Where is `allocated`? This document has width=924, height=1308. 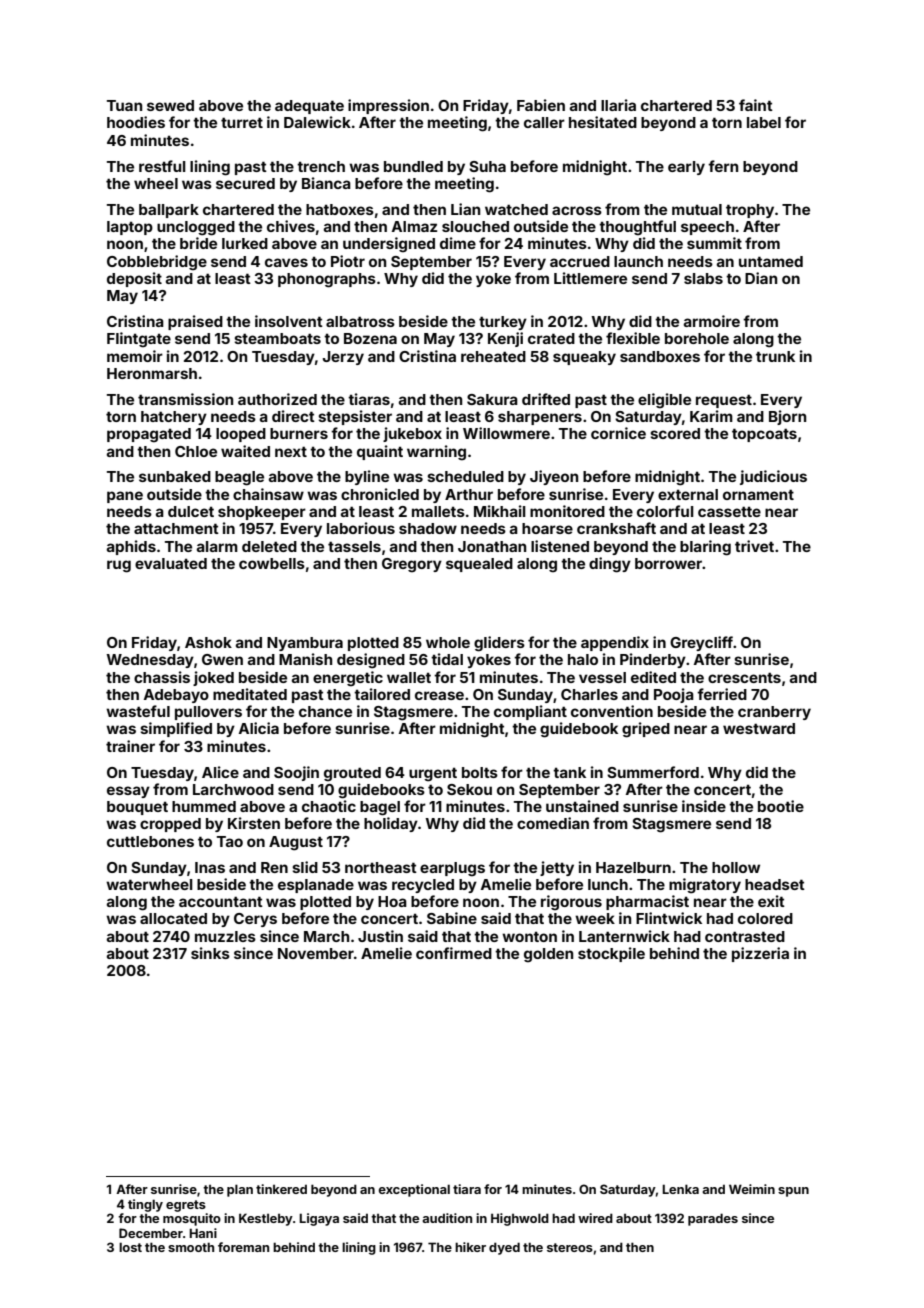 allocated is located at coordinates (173, 918).
